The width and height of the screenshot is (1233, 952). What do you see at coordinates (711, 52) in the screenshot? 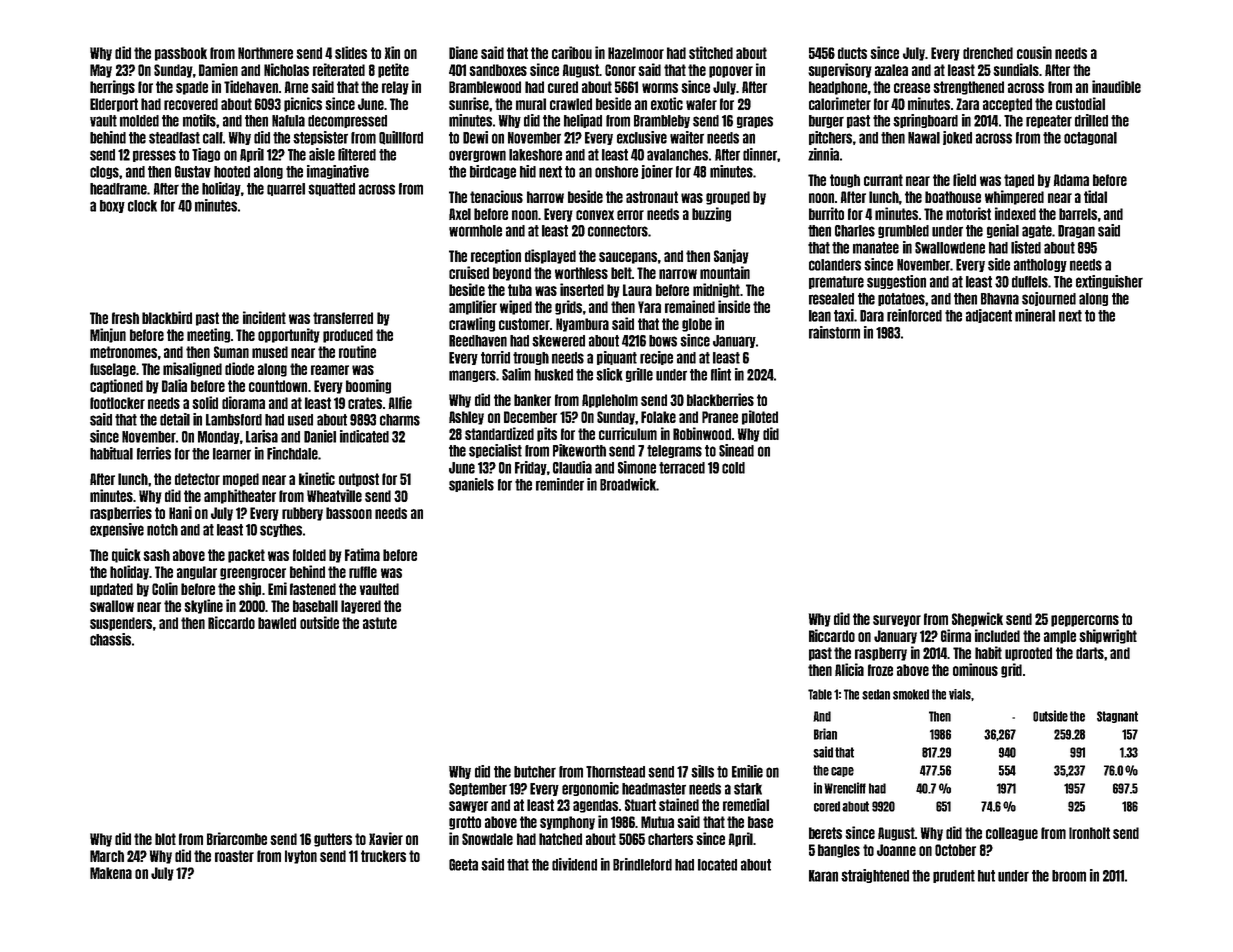
I see `stitched` at bounding box center [711, 52].
